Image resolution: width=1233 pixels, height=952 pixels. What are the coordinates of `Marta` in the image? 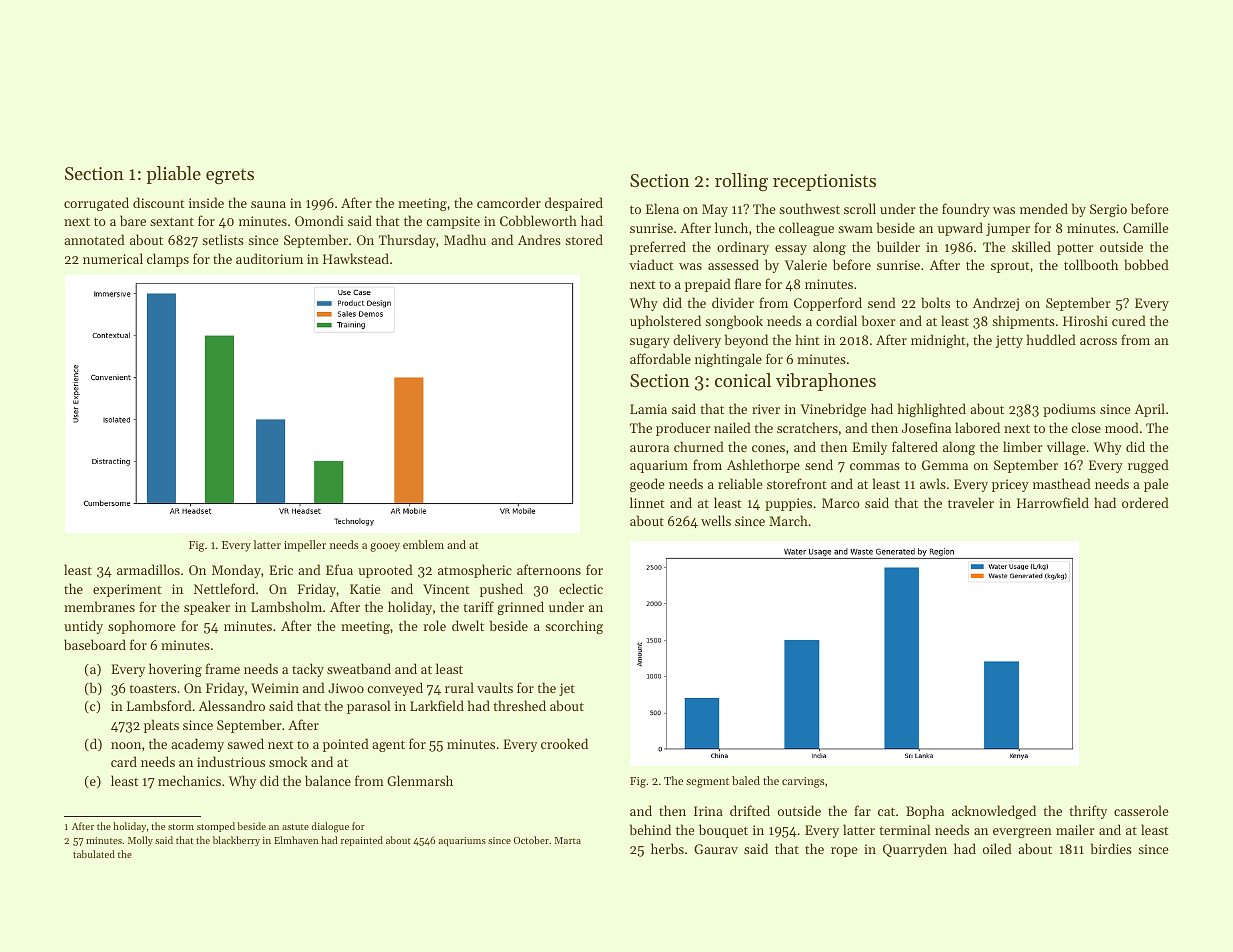 It's located at (567, 840).
